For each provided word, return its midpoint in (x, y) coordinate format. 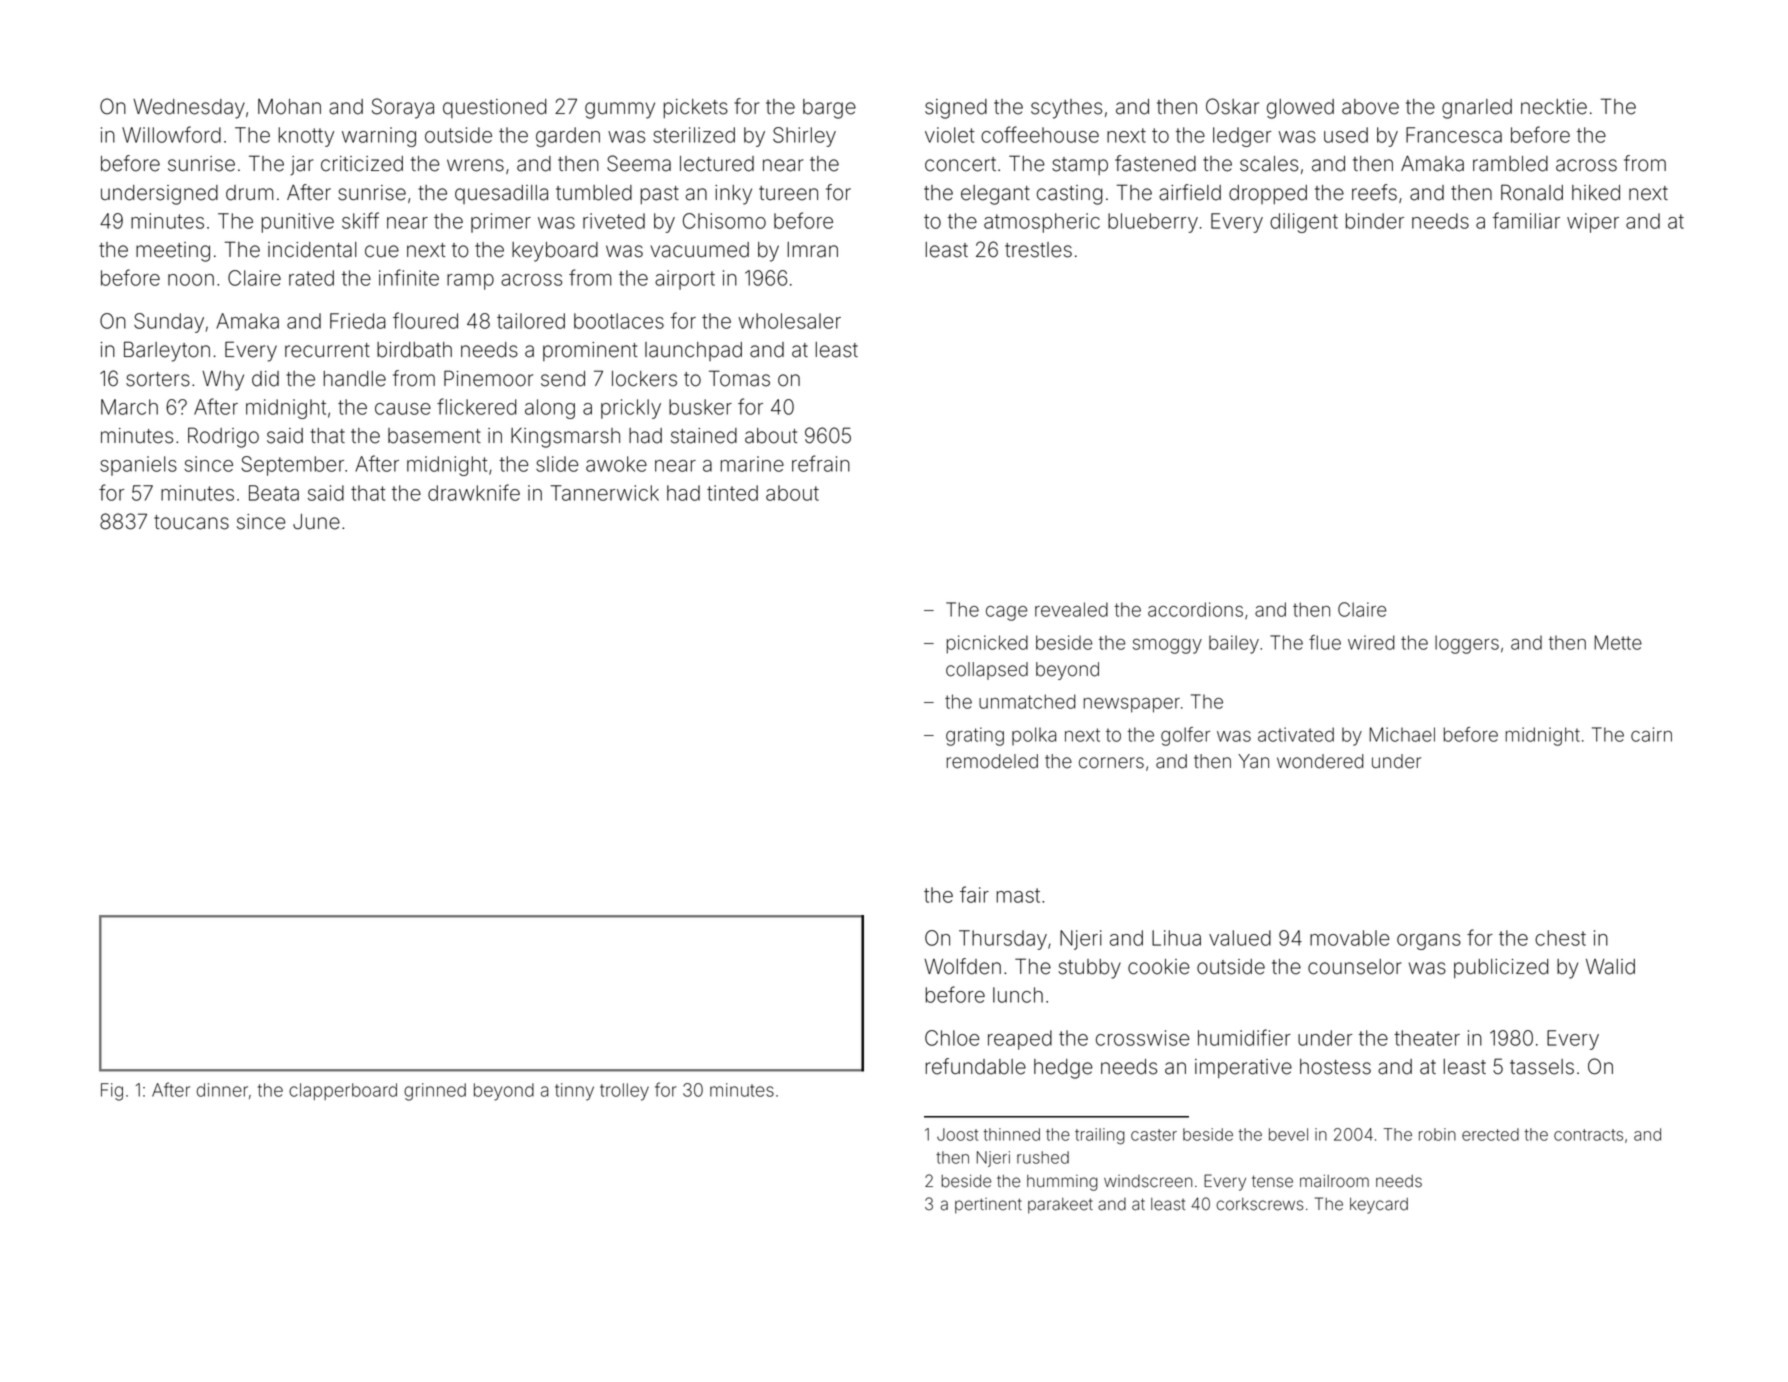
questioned (494, 108)
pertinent (988, 1206)
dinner (222, 1090)
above (1370, 107)
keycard (1379, 1206)
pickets (695, 108)
